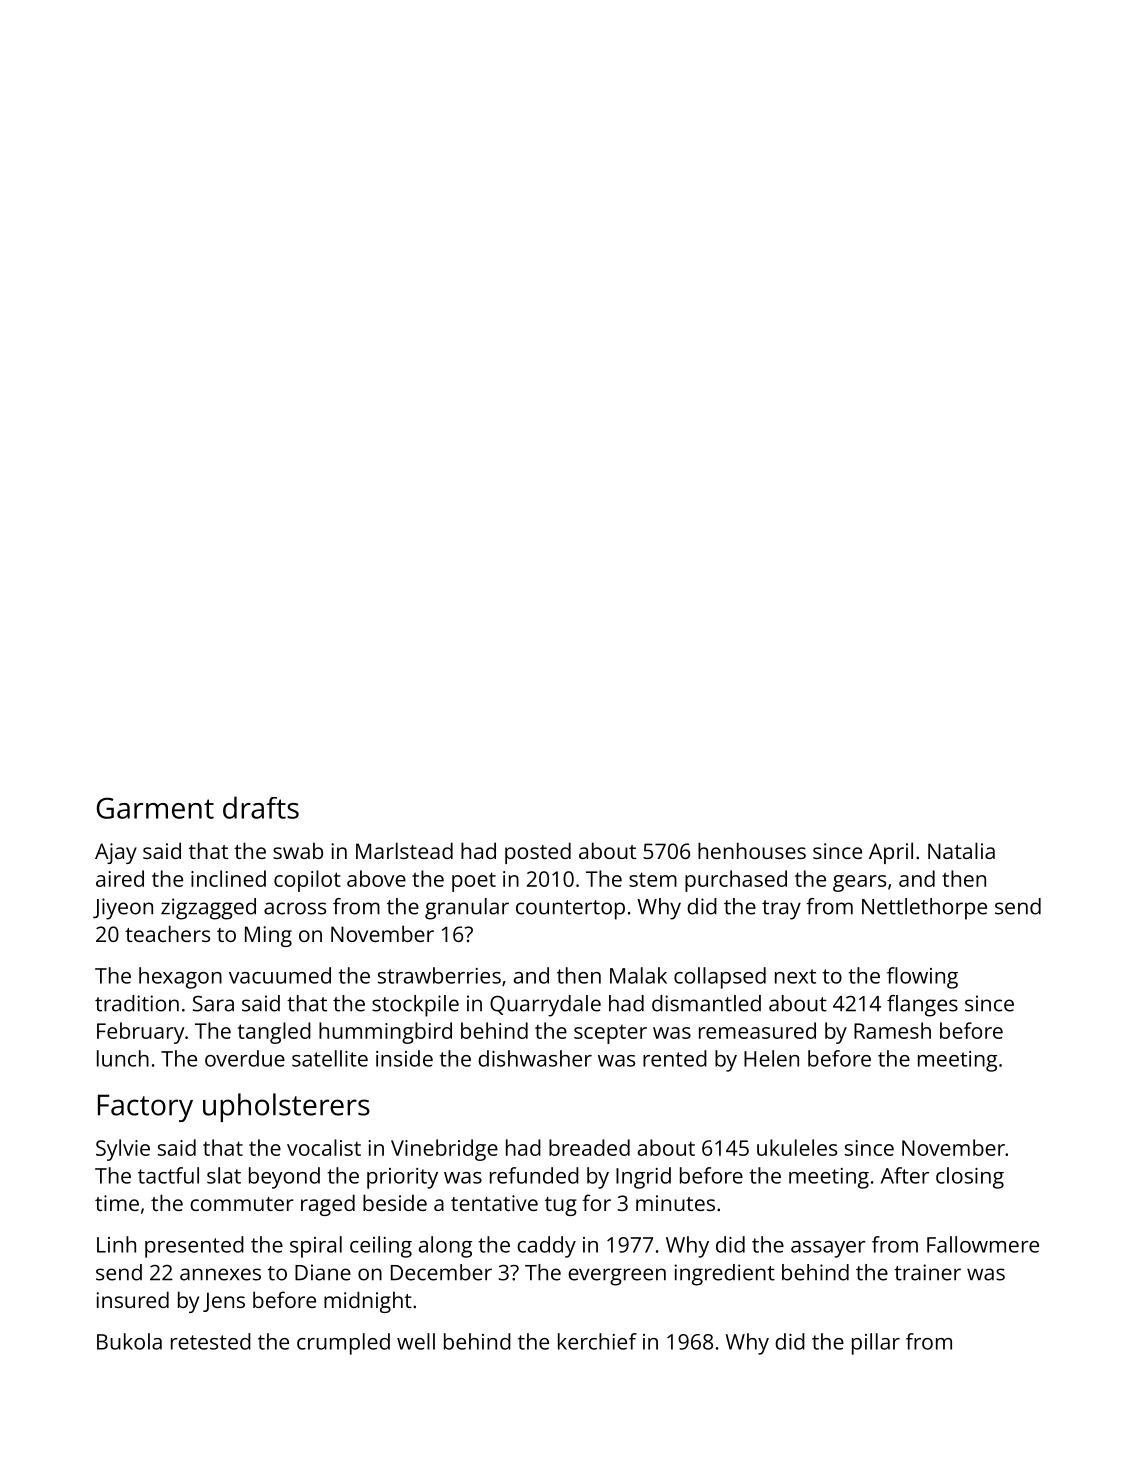  Describe the element at coordinates (970, 1178) in the document. I see `closing` at that location.
